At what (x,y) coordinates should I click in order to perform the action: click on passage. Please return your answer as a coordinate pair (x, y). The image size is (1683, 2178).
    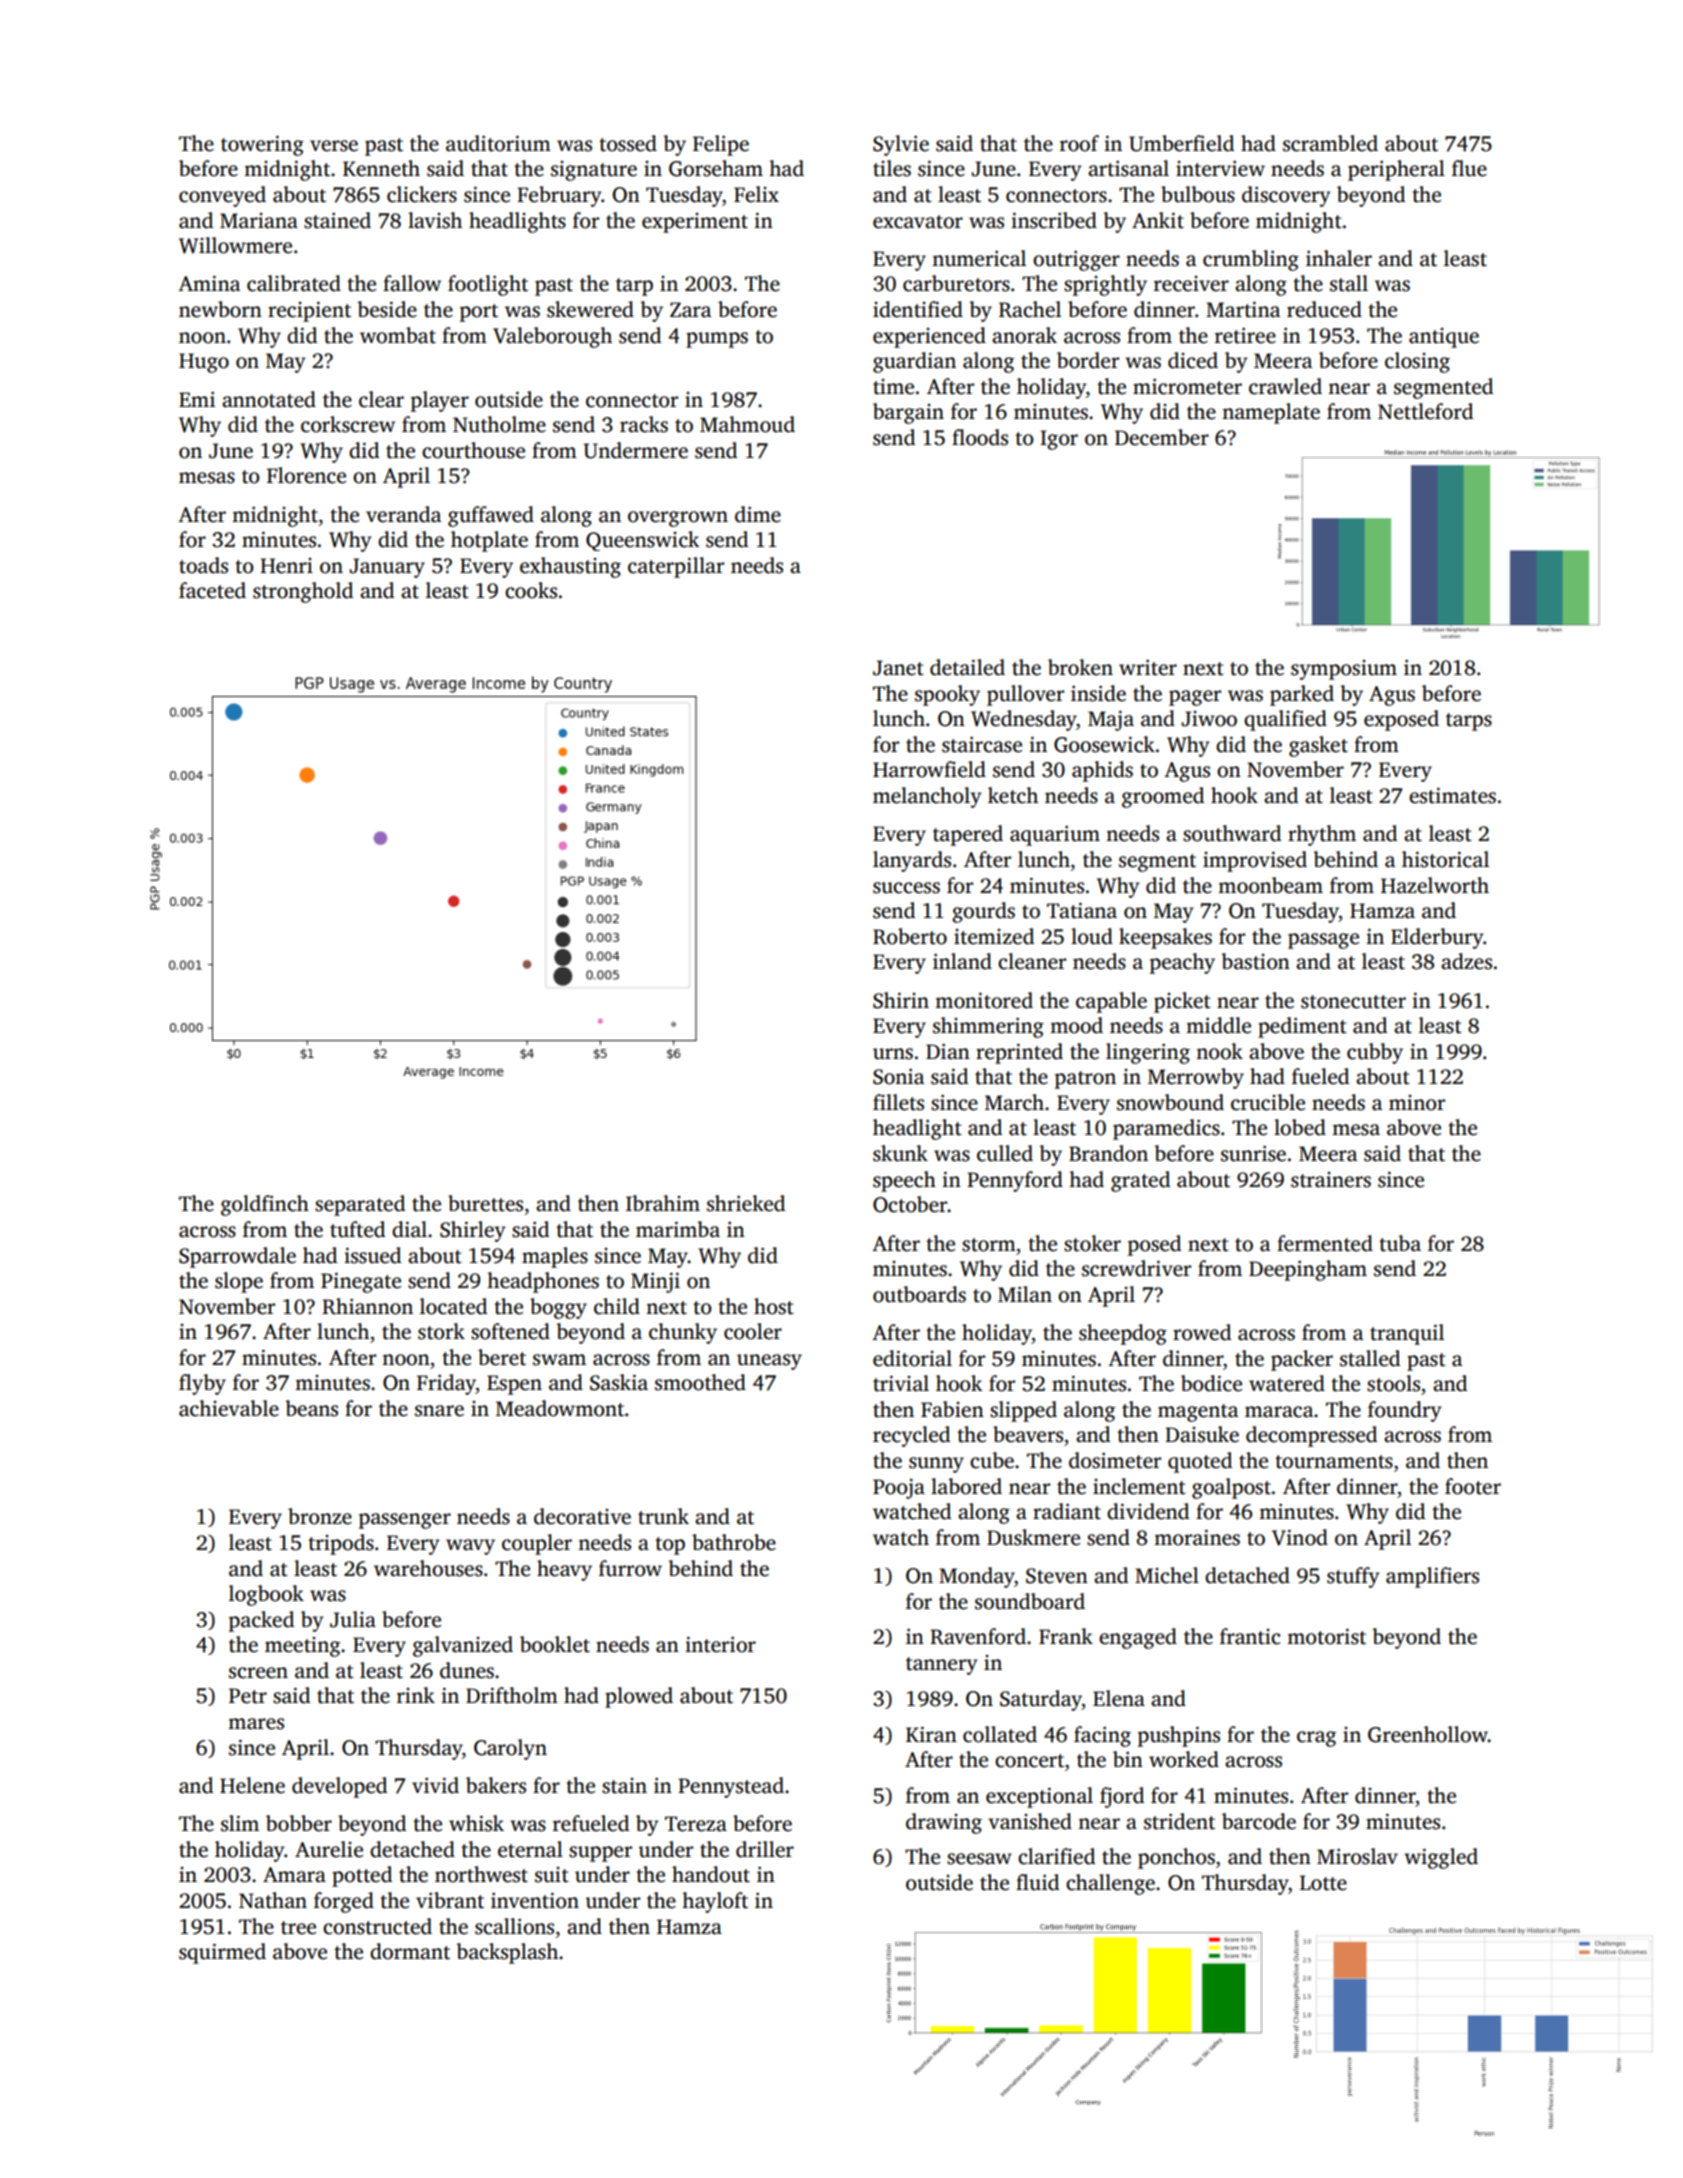
    Looking at the image, I should click on (1323, 941).
